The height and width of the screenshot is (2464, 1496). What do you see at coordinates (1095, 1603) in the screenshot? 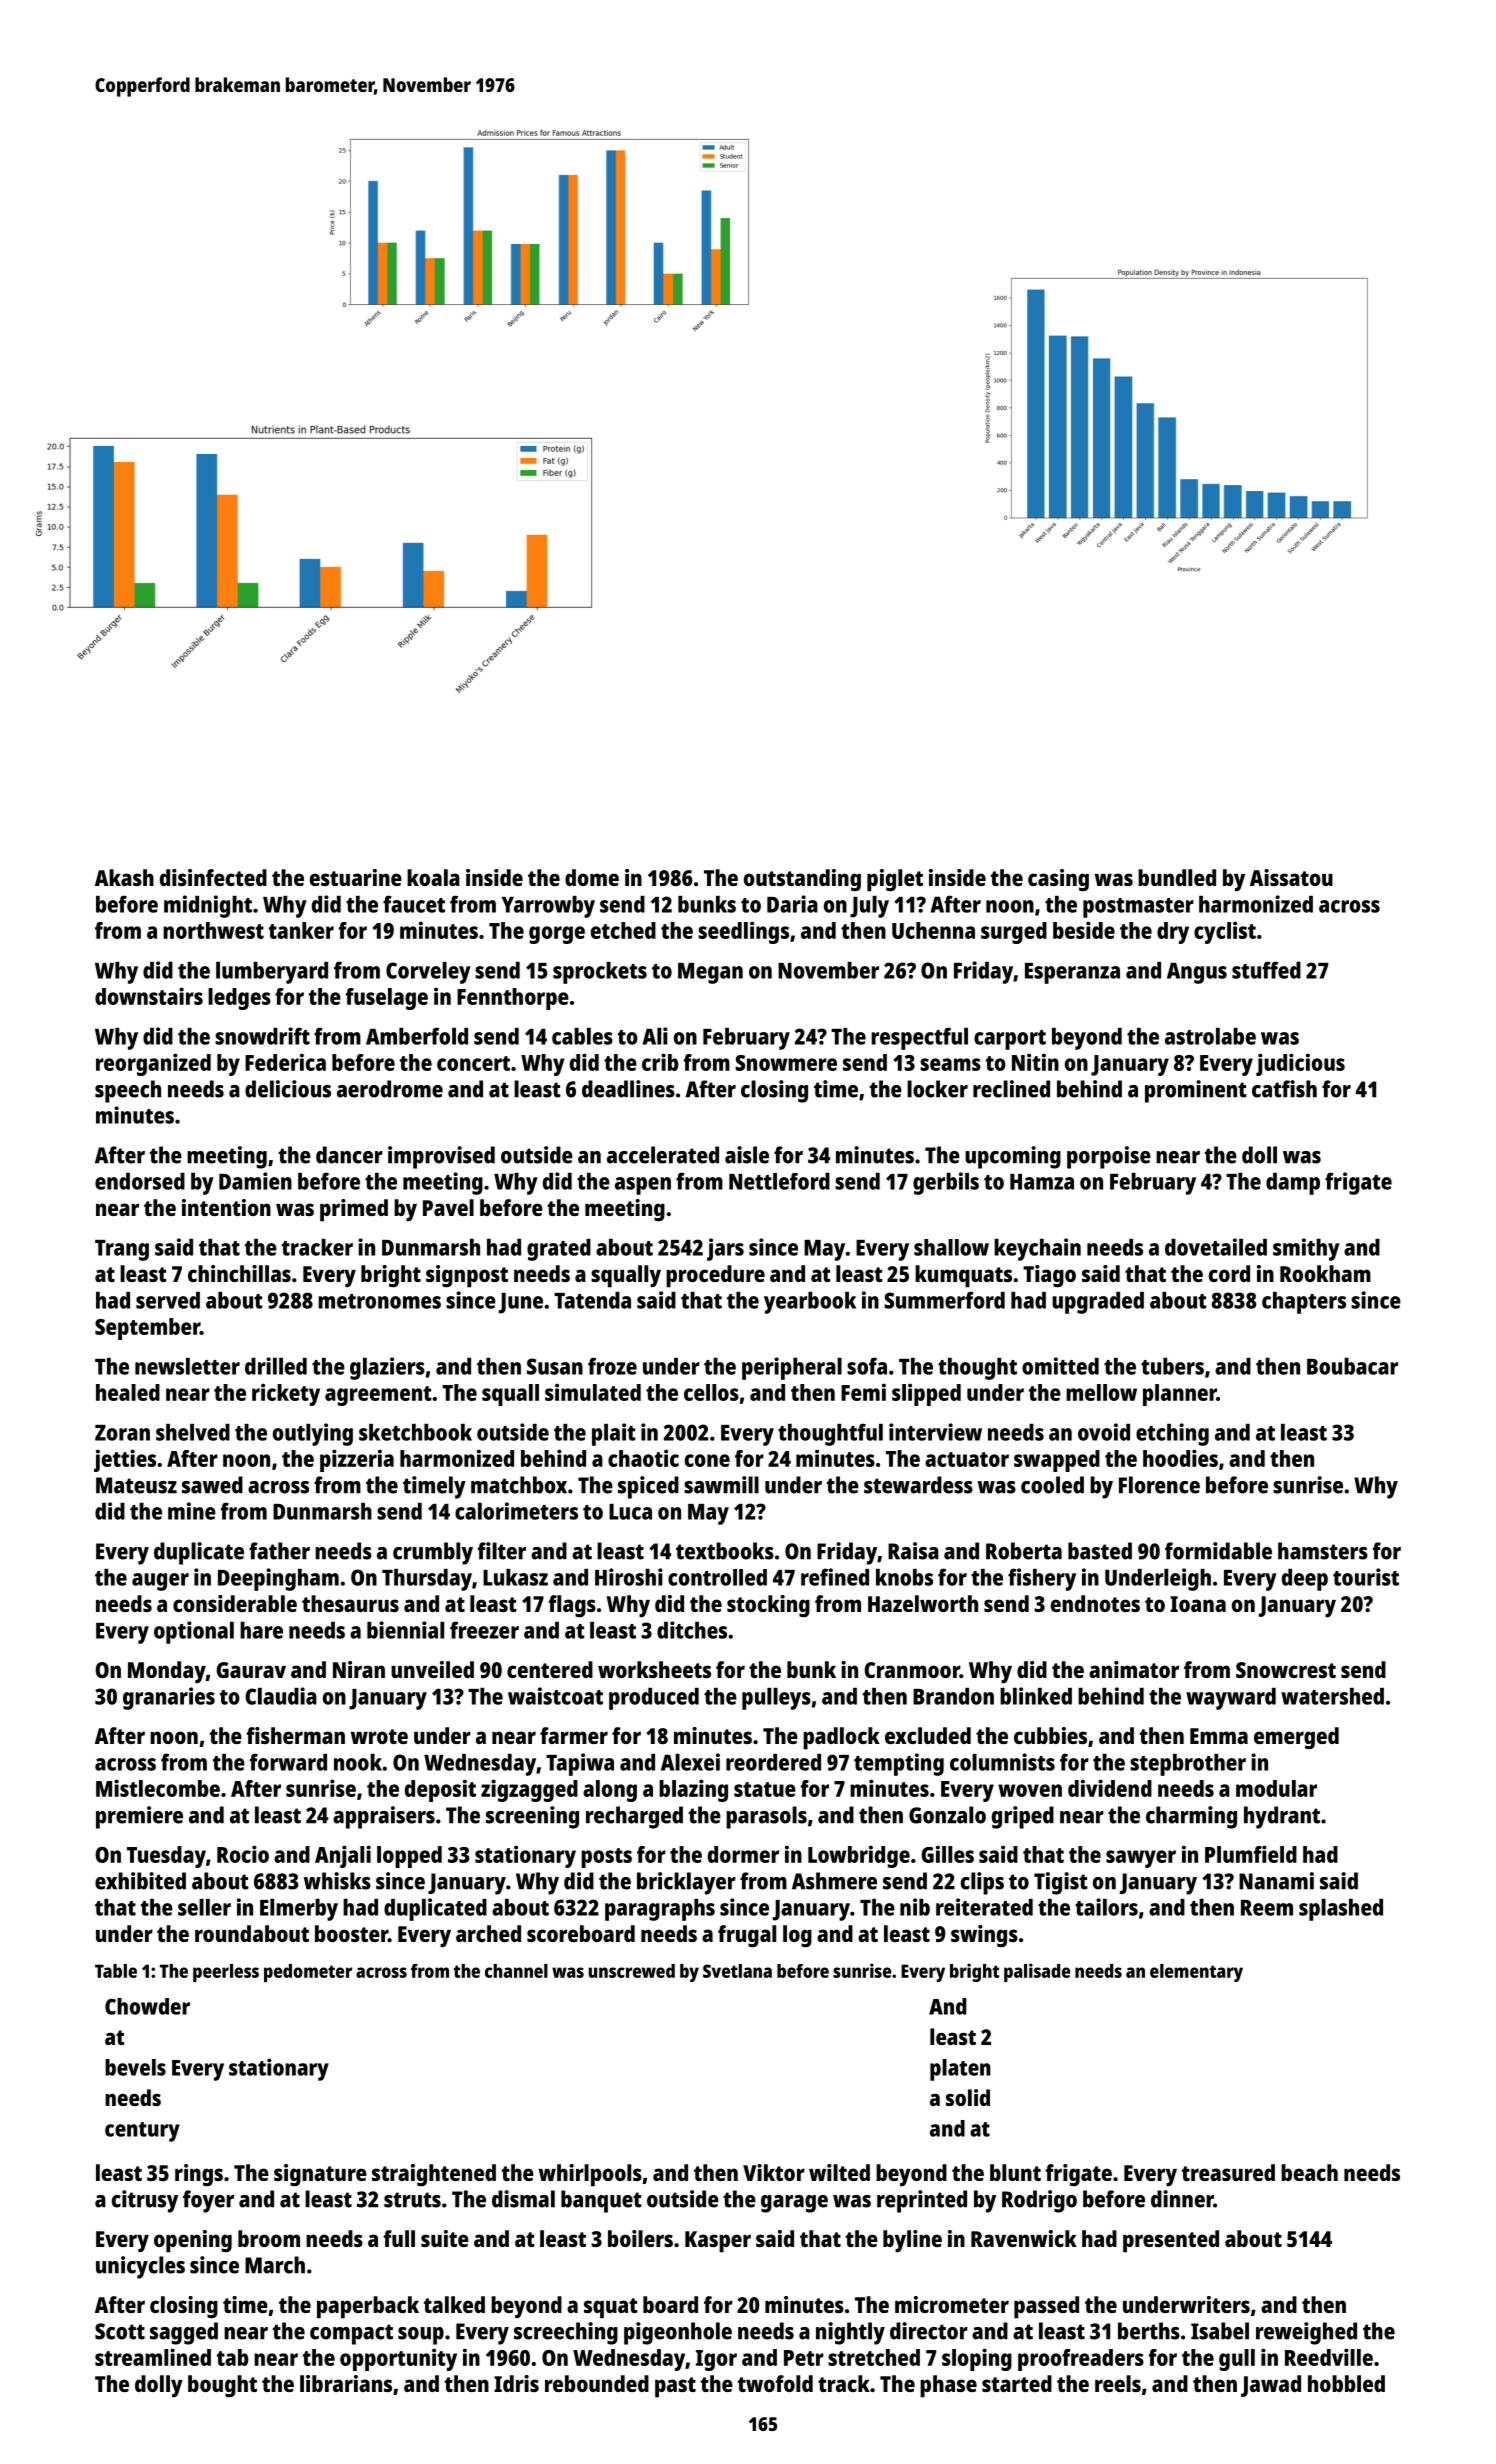
I see `endnotes` at bounding box center [1095, 1603].
